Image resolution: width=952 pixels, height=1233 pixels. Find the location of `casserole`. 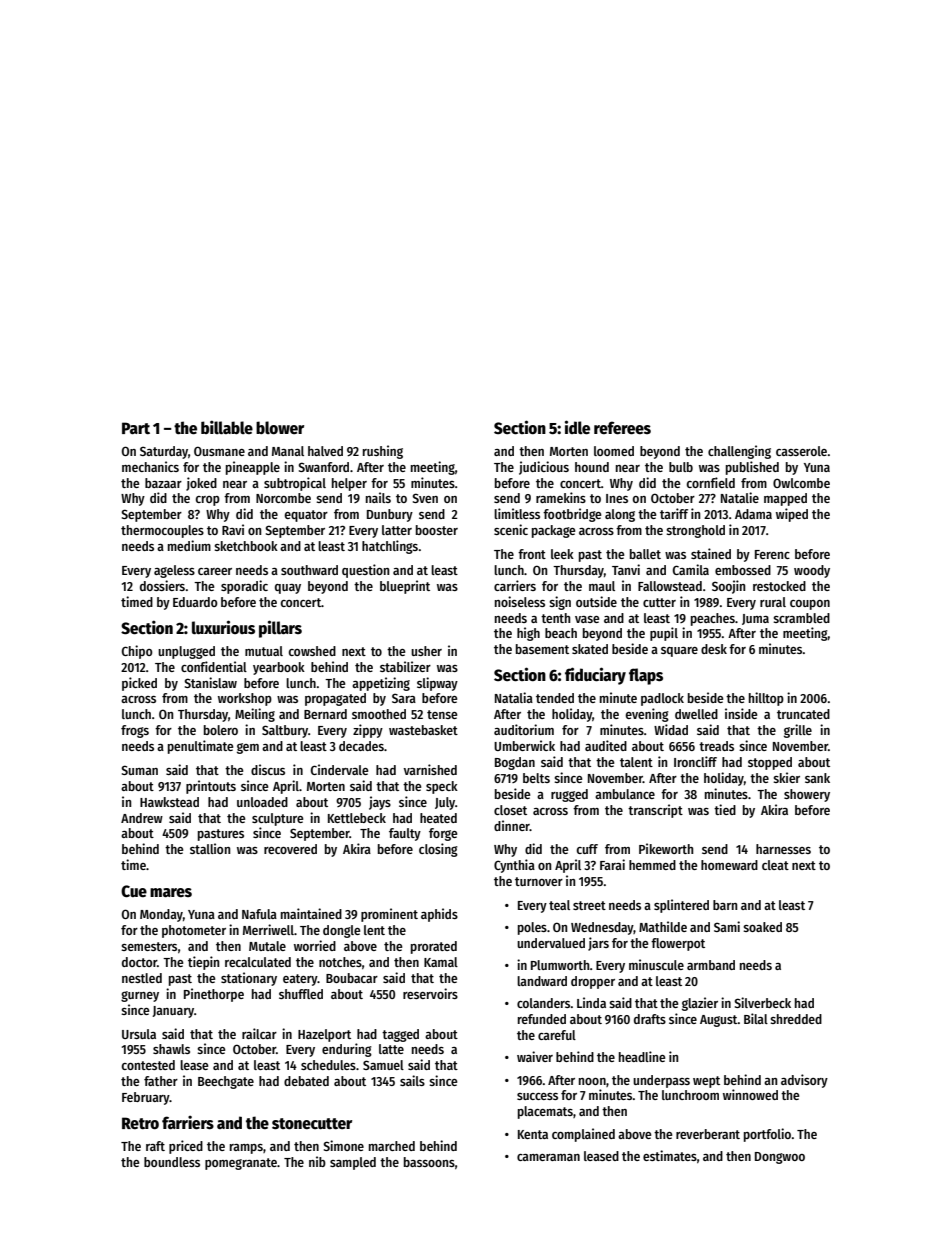

casserole is located at coordinates (801, 451).
